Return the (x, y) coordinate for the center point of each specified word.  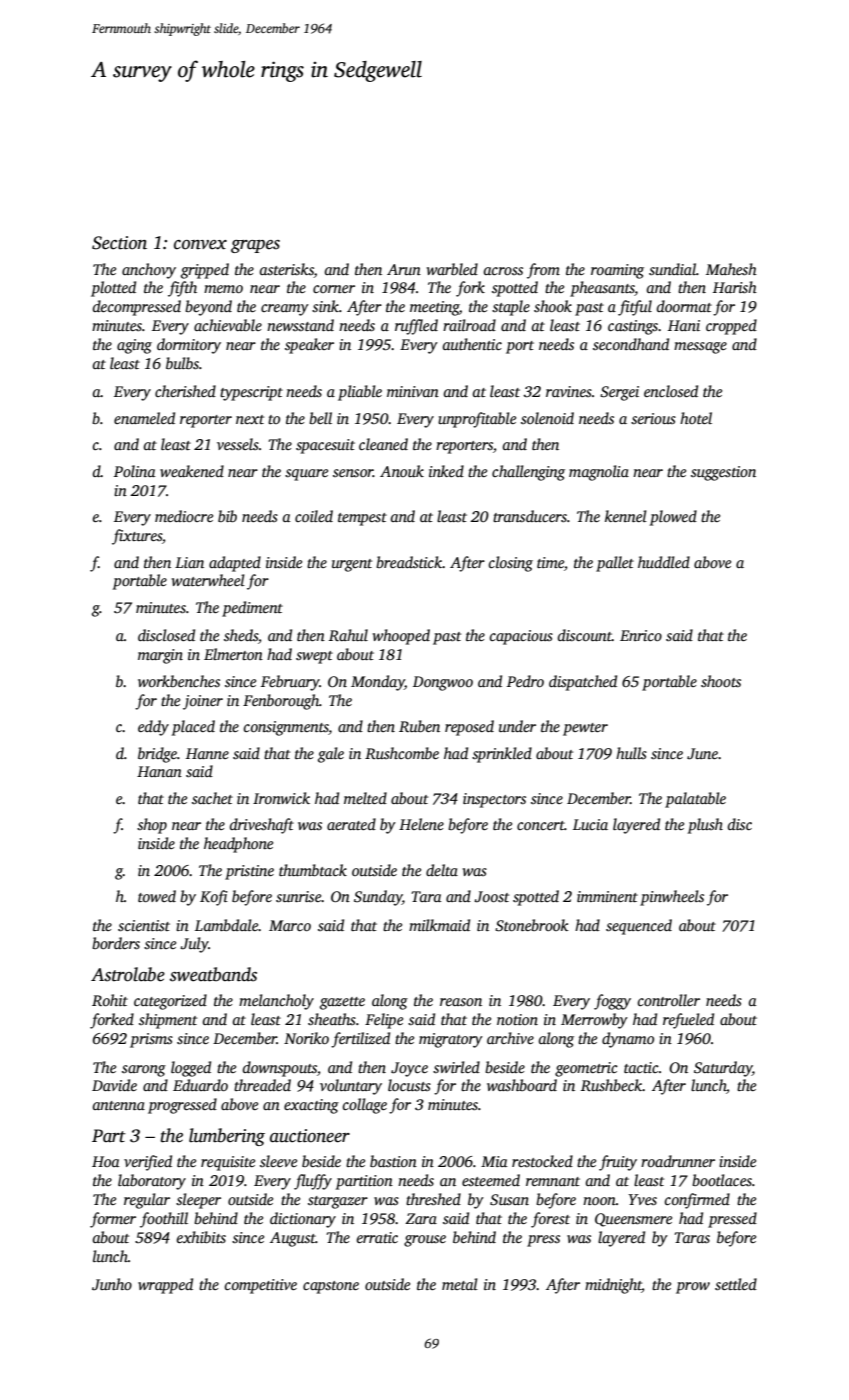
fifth (182, 289)
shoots (721, 681)
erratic (377, 1237)
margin (160, 656)
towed (157, 896)
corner (334, 289)
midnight (613, 1286)
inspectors (494, 800)
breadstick (409, 562)
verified (148, 1163)
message (700, 348)
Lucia (590, 824)
